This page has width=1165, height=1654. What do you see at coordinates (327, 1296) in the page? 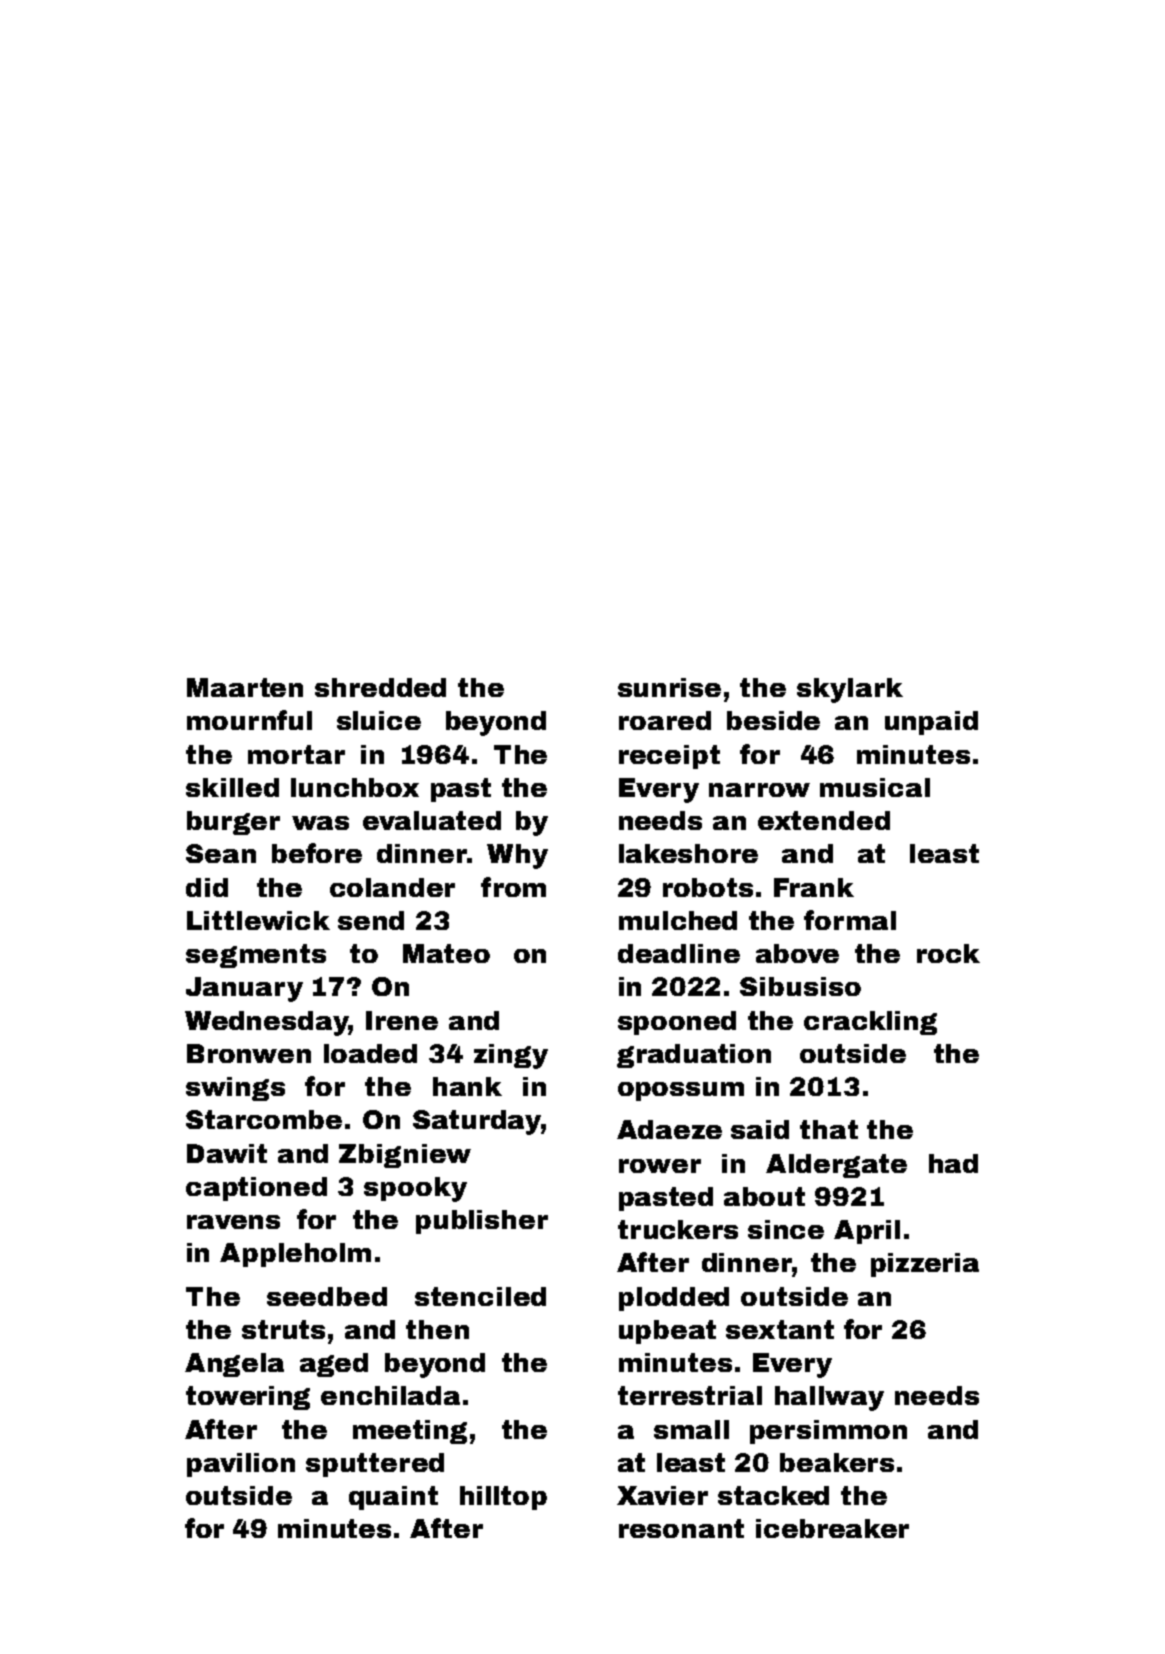
I see `seedbed` at bounding box center [327, 1296].
